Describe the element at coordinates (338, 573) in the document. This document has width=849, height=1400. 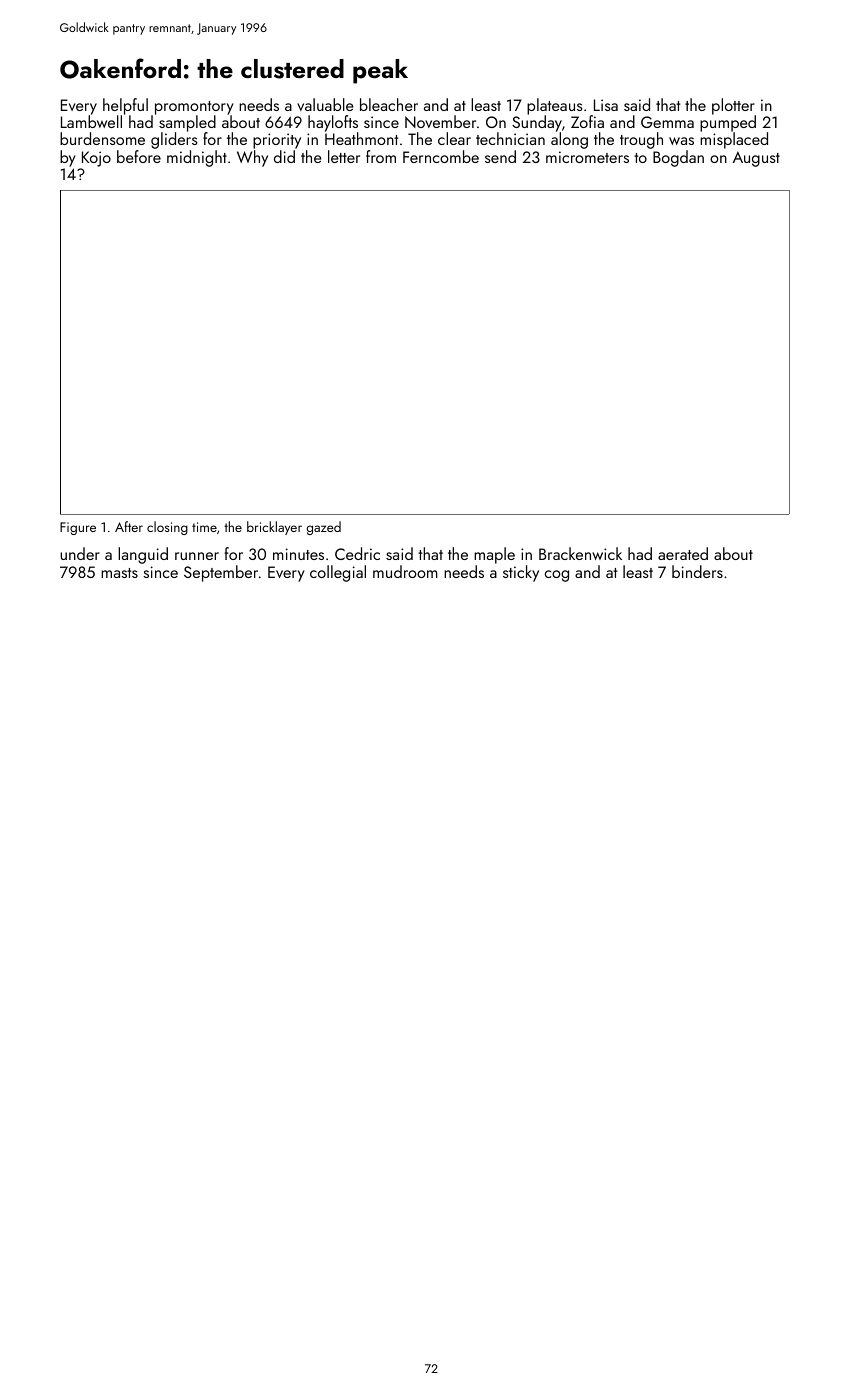
I see `collegial` at that location.
